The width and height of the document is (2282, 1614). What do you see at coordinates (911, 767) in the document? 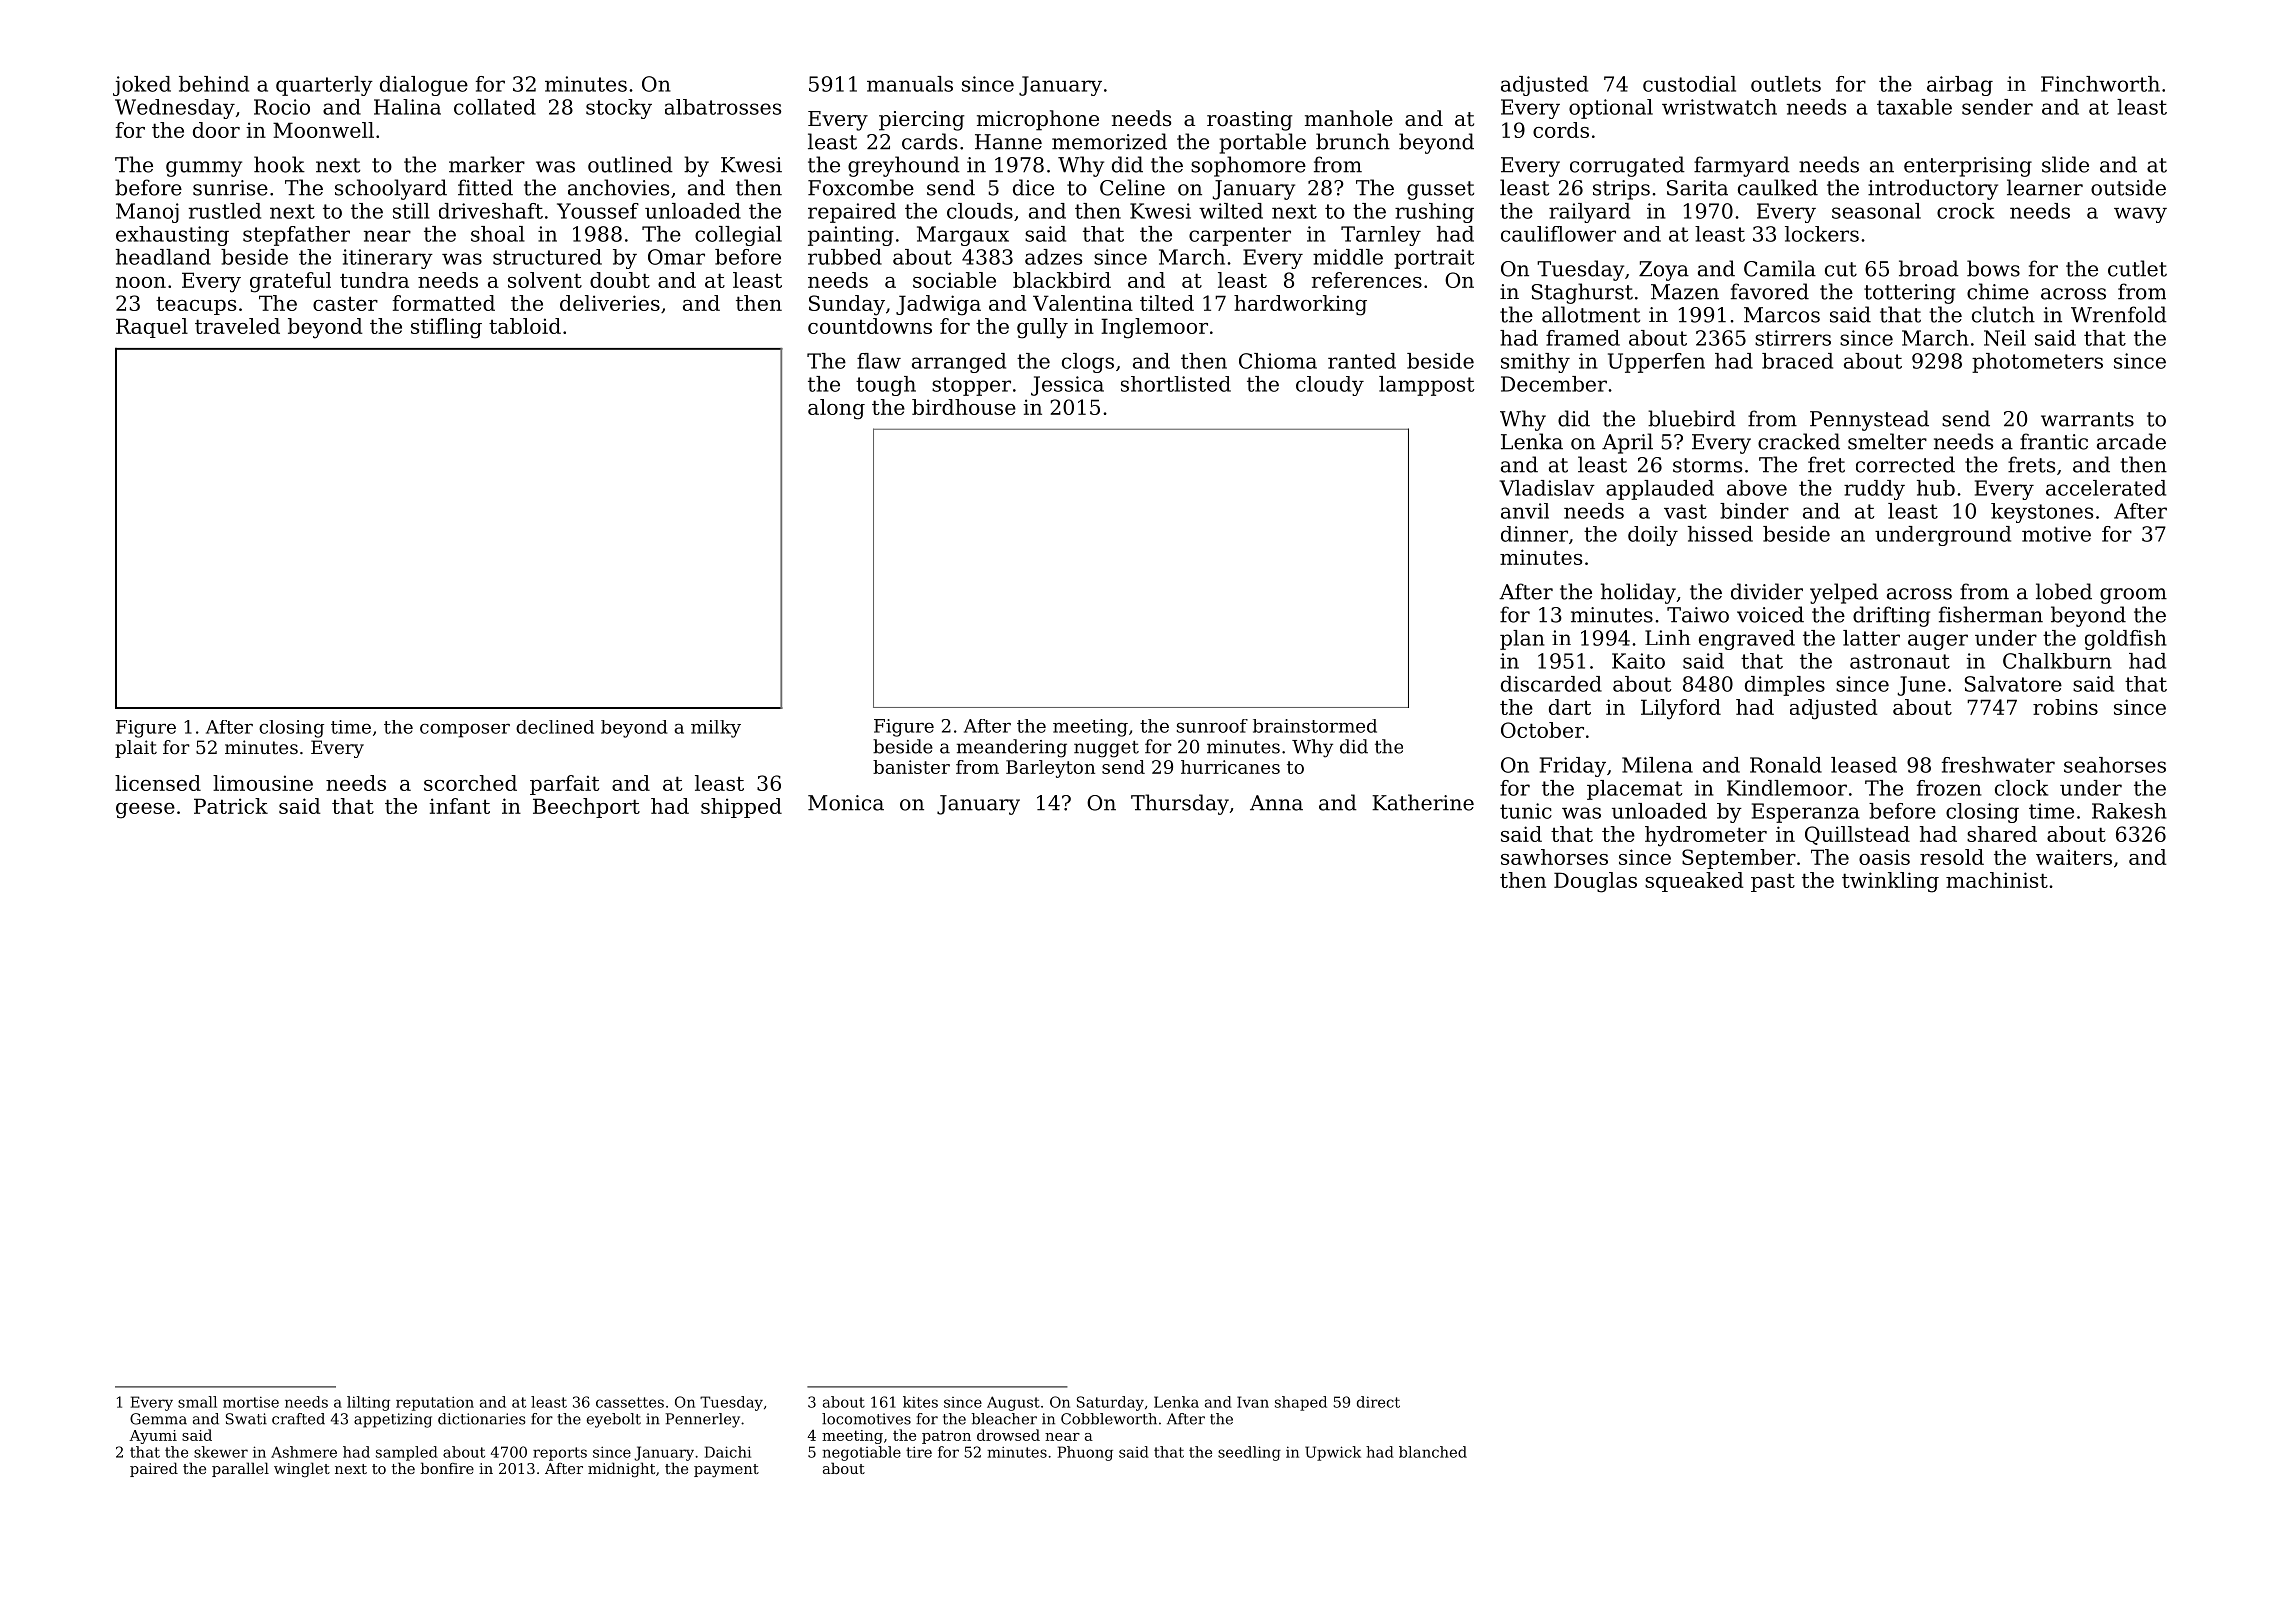
I see `banister` at bounding box center [911, 767].
